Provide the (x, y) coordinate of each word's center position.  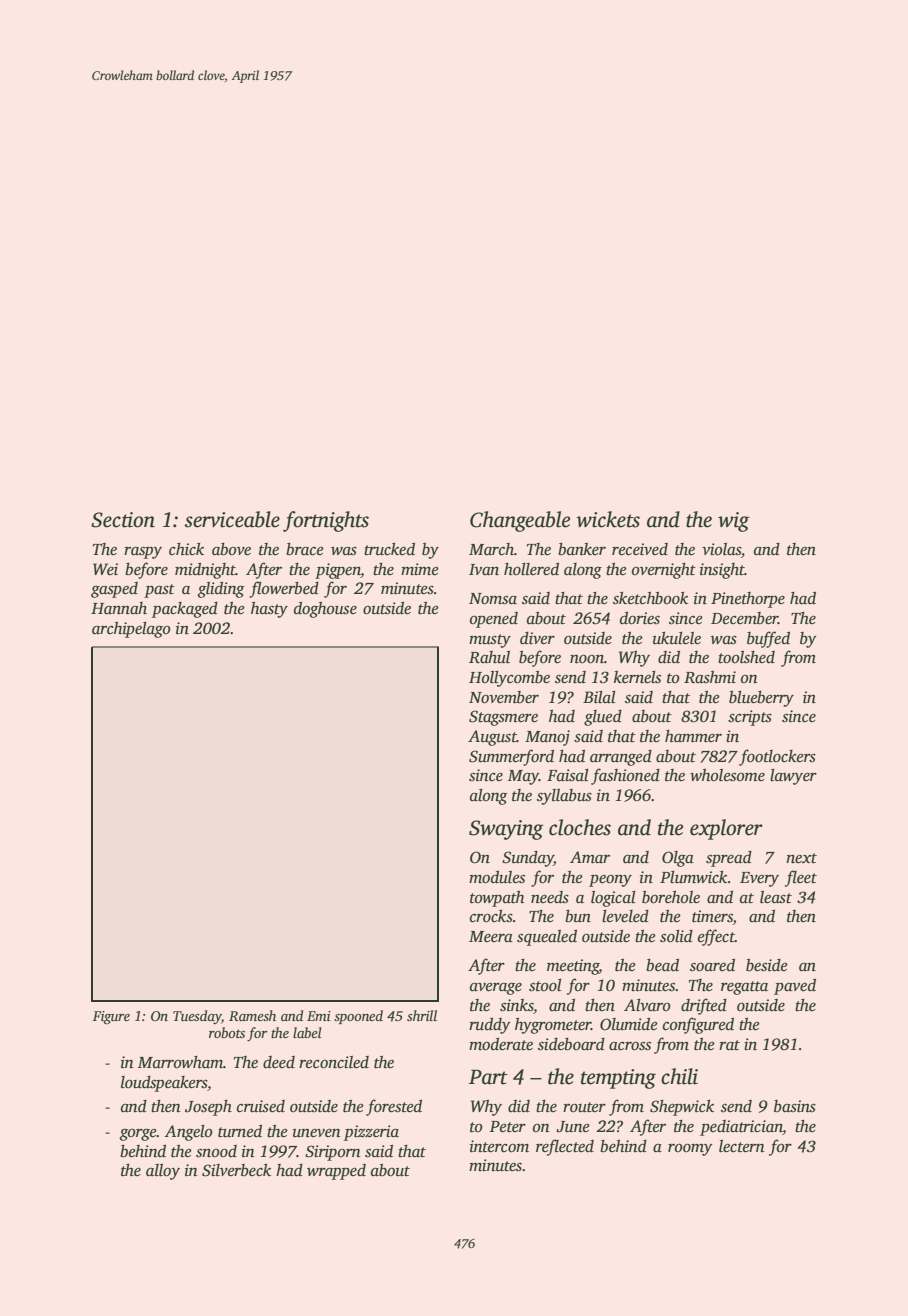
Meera (491, 936)
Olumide (629, 1024)
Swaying (506, 830)
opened (494, 620)
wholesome (727, 775)
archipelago (131, 630)
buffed (768, 639)
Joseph (208, 1108)
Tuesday (197, 1017)
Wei (105, 569)
